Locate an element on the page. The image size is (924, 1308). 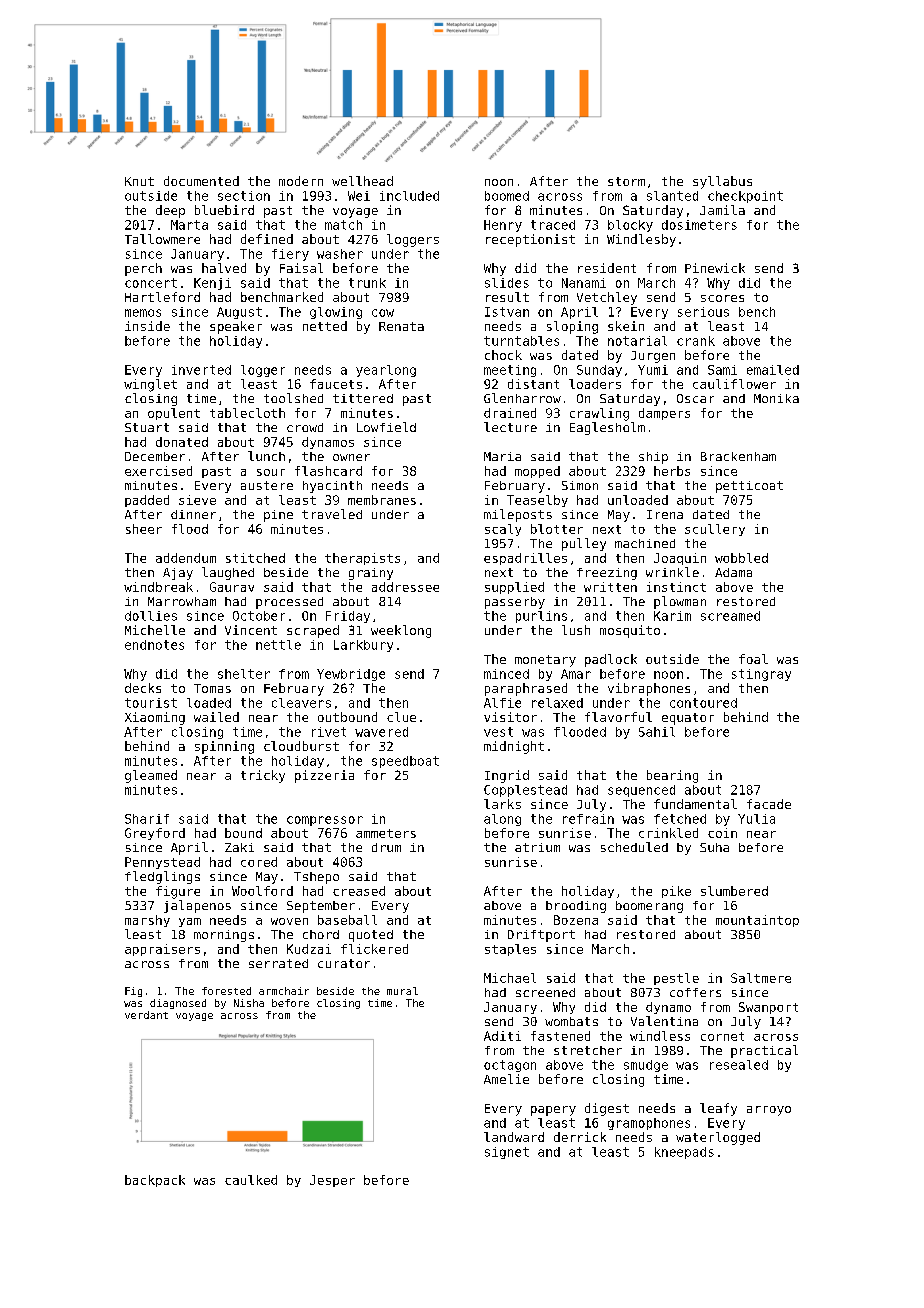
Kenji is located at coordinates (212, 284).
